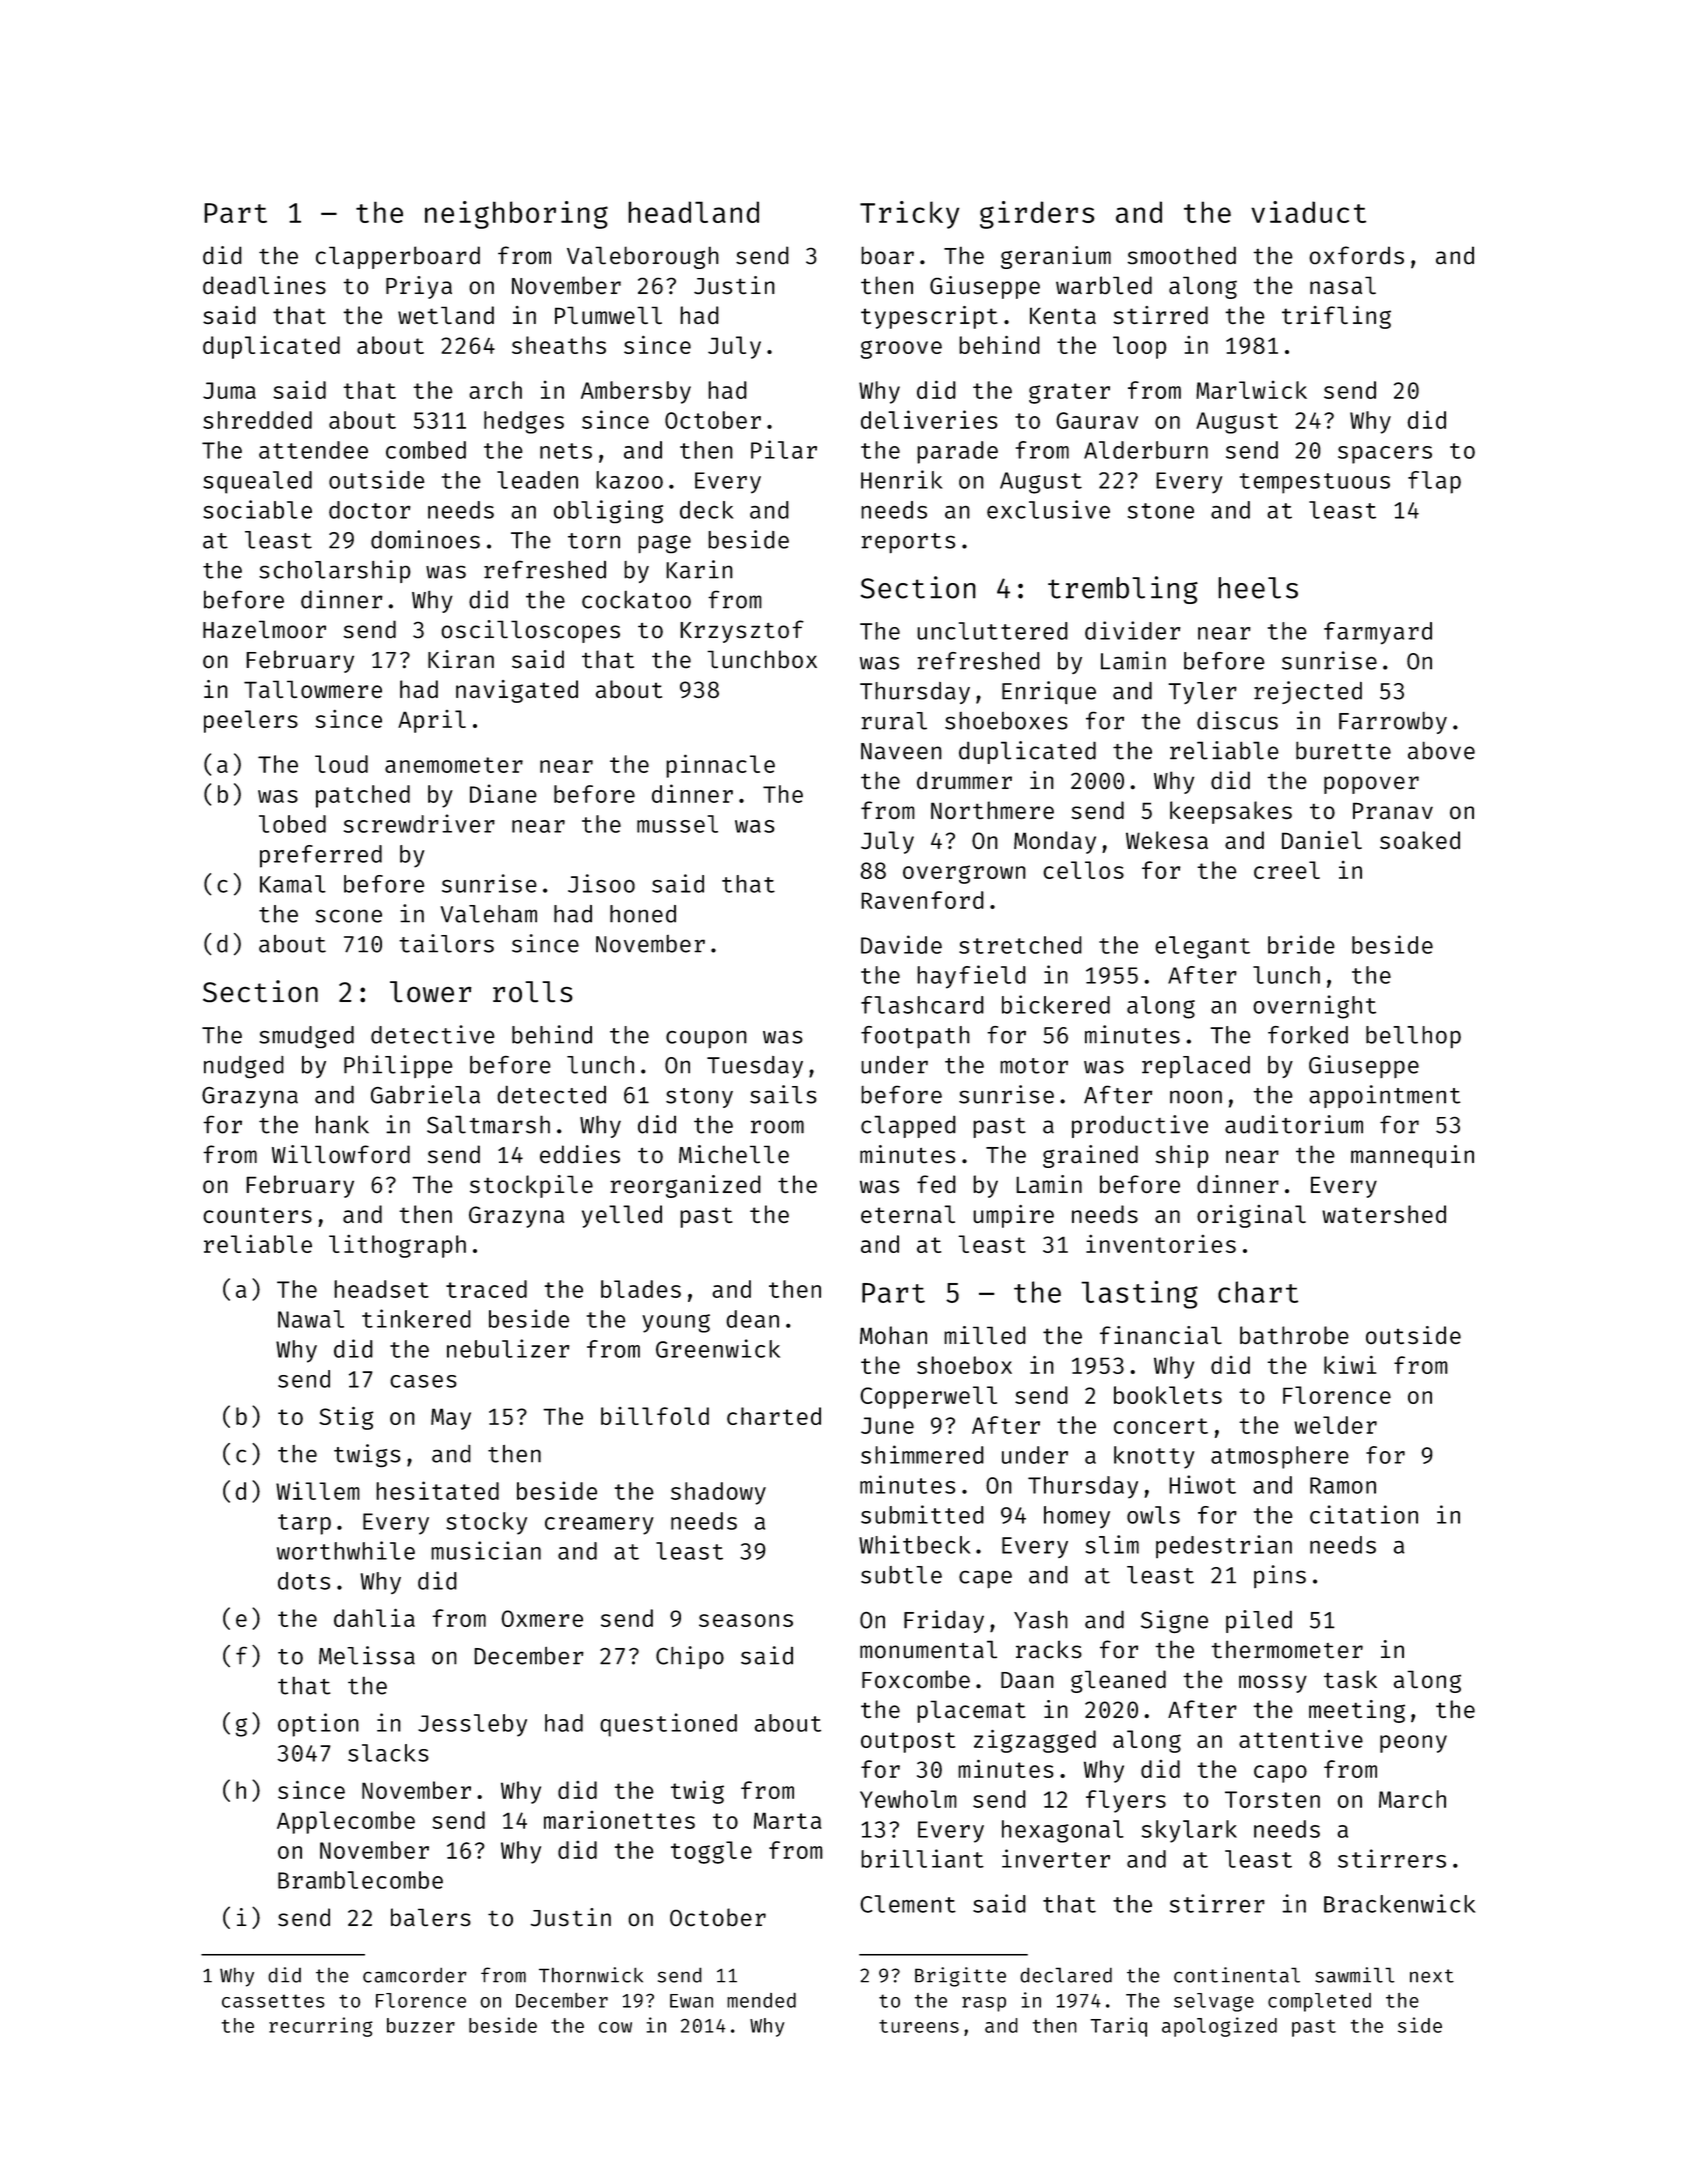 This document has height=2178, width=1683. What do you see at coordinates (1384, 1214) in the document?
I see `watershed` at bounding box center [1384, 1214].
